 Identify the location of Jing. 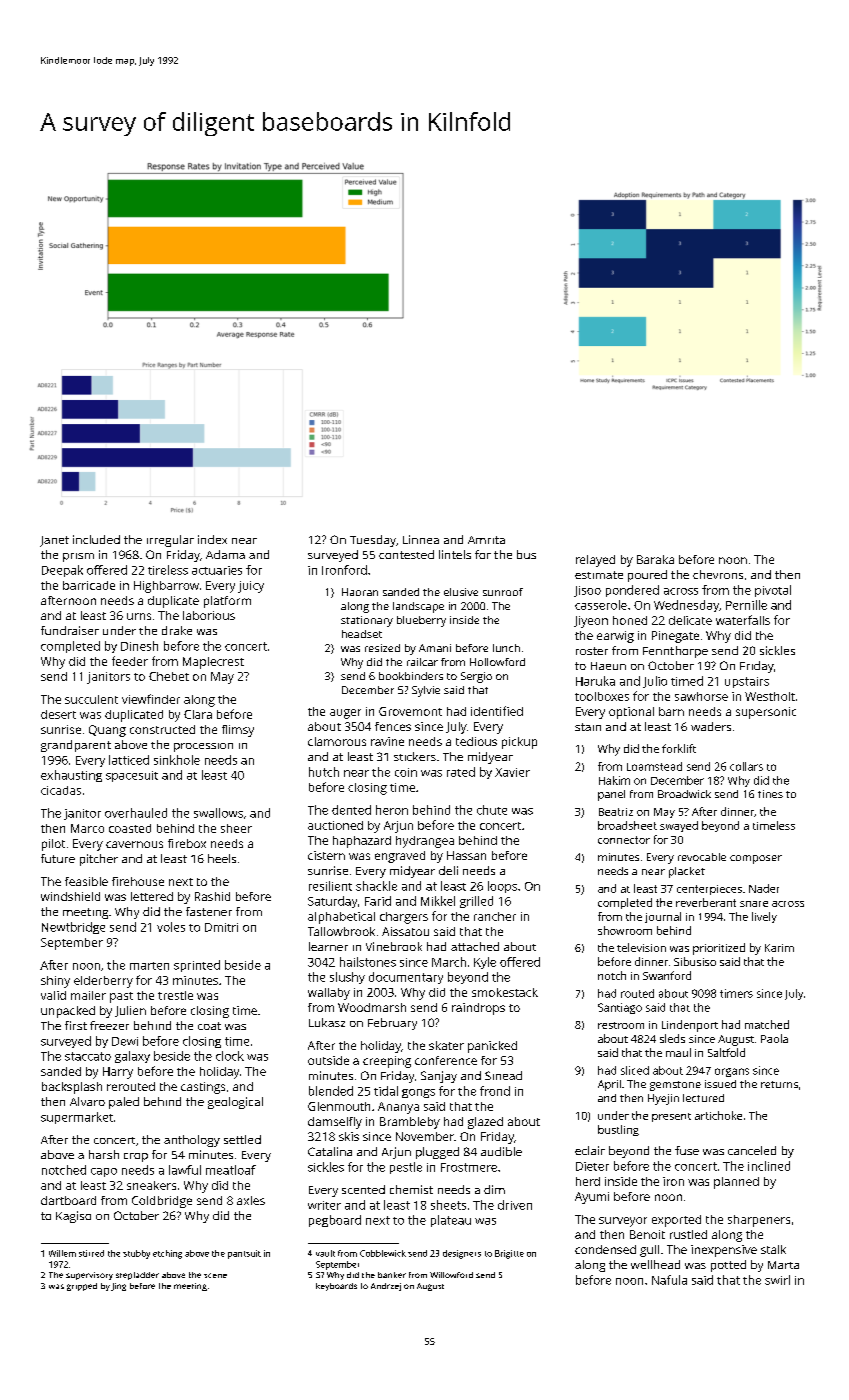
(118, 1287).
